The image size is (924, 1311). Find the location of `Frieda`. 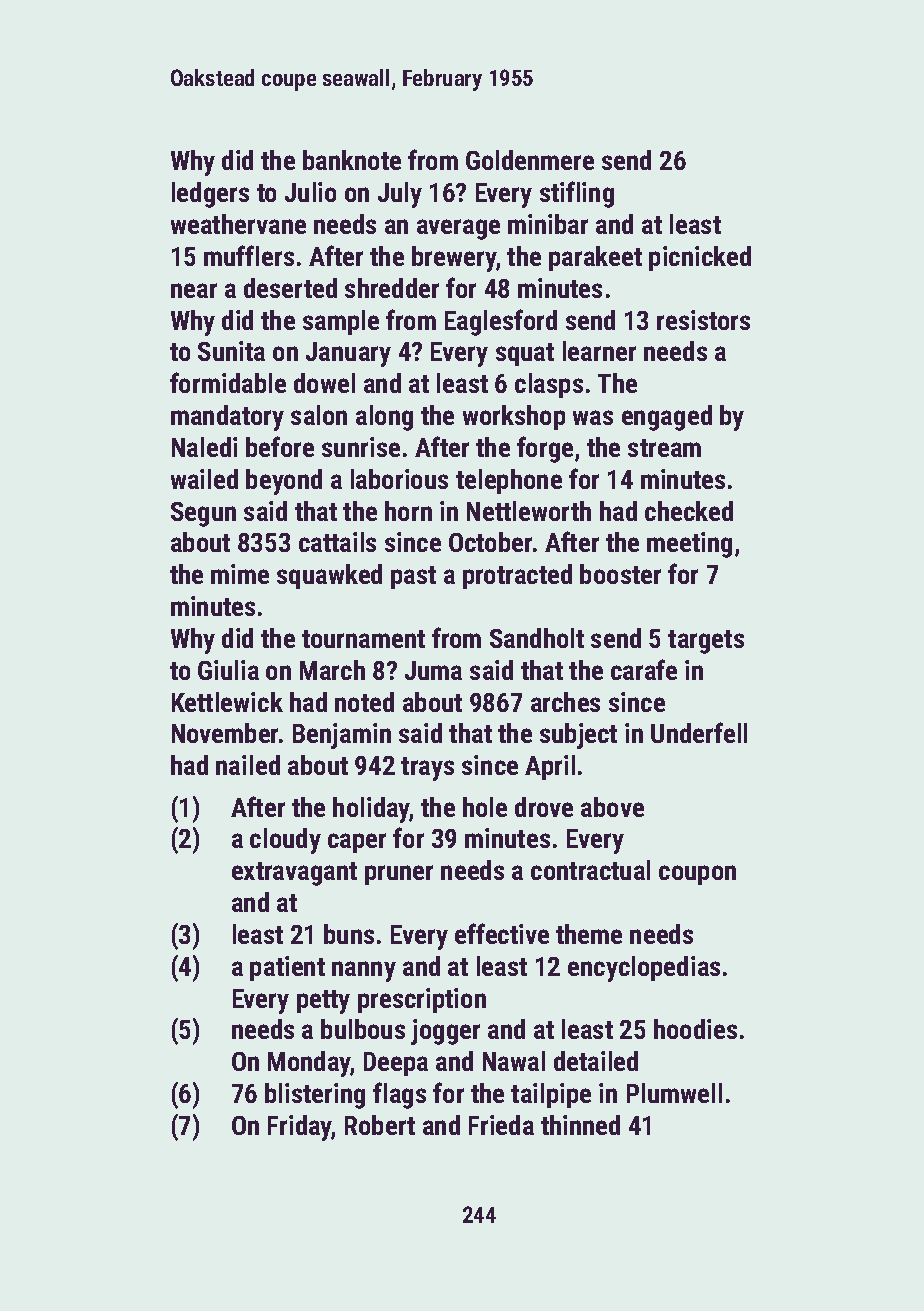

Frieda is located at coordinates (501, 1125).
